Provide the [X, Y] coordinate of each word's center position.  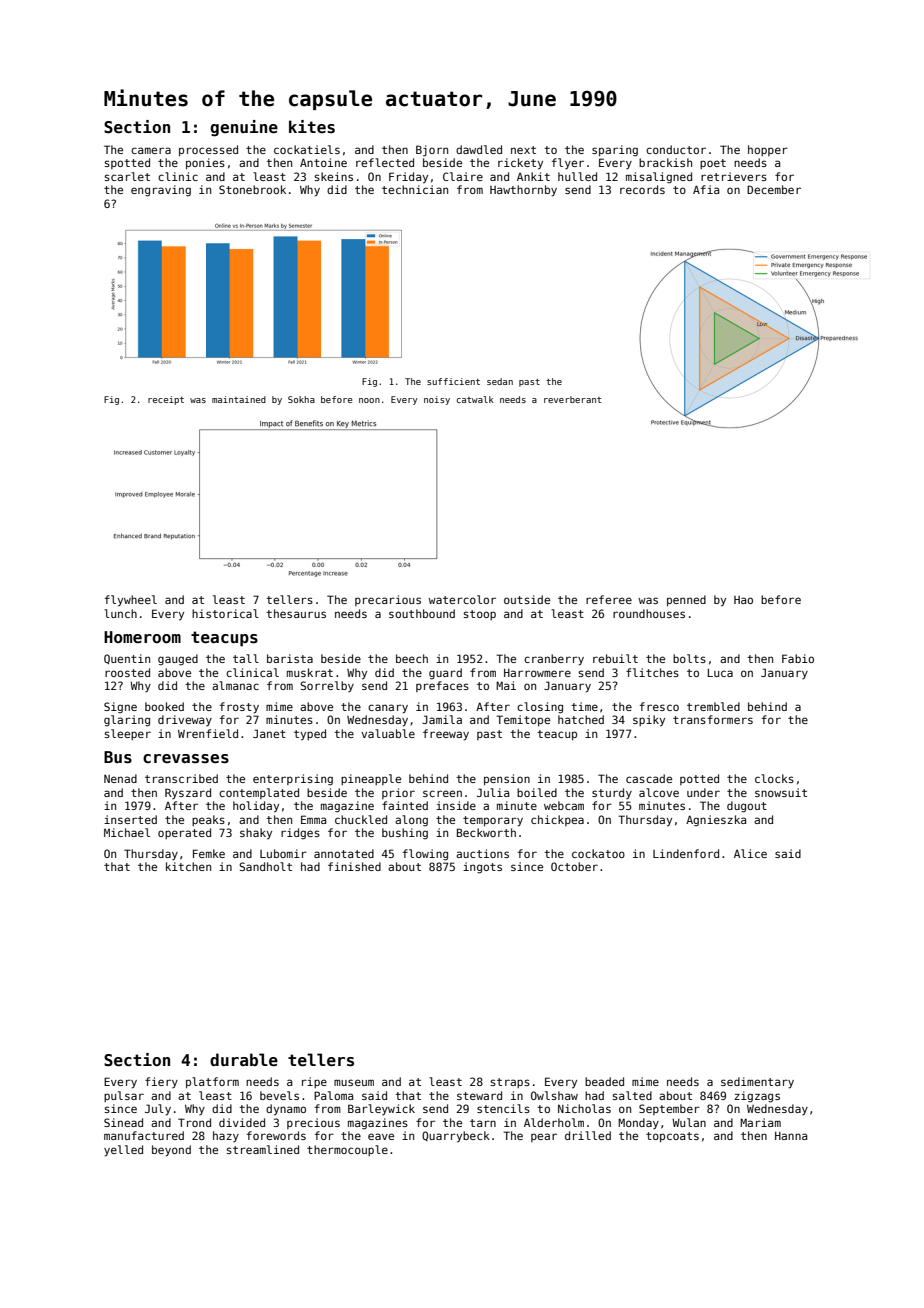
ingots [482, 868]
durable [244, 1060]
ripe [314, 1082]
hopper [768, 150]
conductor [676, 149]
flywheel [131, 601]
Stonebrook [252, 189]
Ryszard [188, 793]
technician [415, 189]
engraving [161, 191]
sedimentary [757, 1083]
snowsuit [781, 792]
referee [609, 599]
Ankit [533, 176]
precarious [388, 600]
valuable [388, 733]
